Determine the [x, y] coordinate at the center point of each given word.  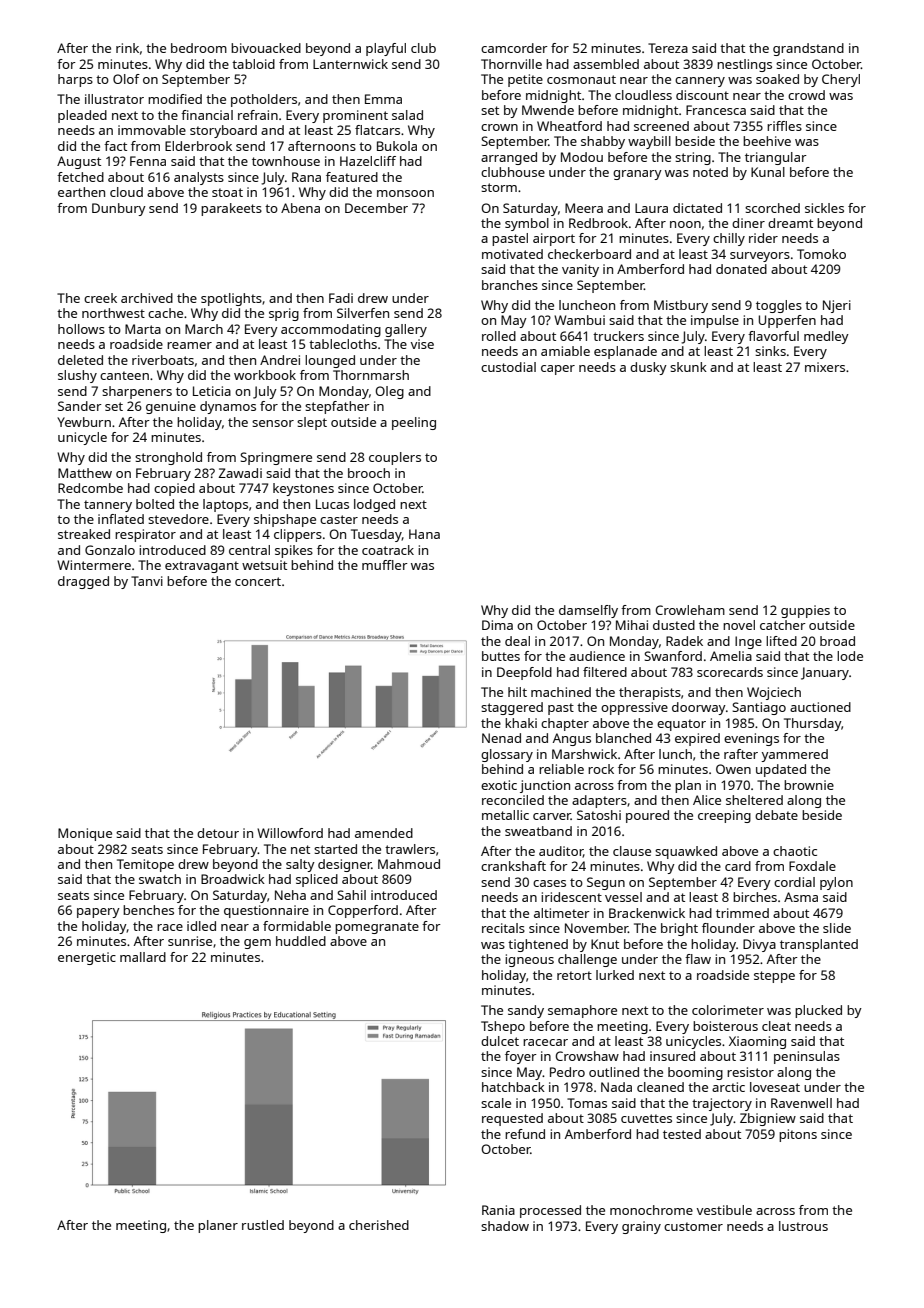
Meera [584, 208]
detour [218, 833]
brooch [369, 473]
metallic [505, 815]
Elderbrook [198, 146]
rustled [263, 1225]
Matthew [85, 473]
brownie [809, 785]
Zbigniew [768, 1119]
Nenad [501, 738]
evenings [751, 739]
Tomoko [821, 254]
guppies [805, 611]
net [300, 849]
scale [496, 1103]
